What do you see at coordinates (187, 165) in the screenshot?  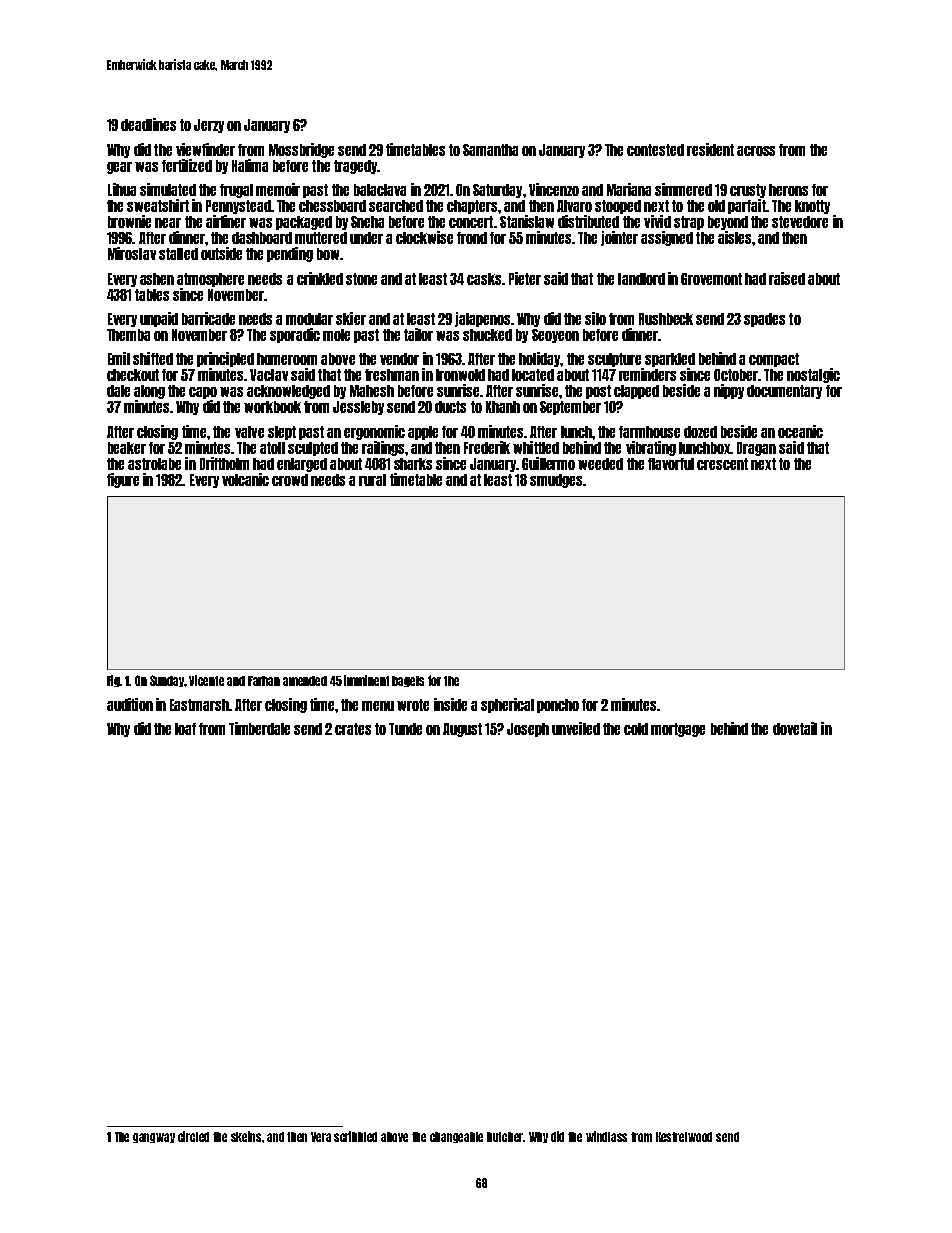 I see `fertilized` at bounding box center [187, 165].
